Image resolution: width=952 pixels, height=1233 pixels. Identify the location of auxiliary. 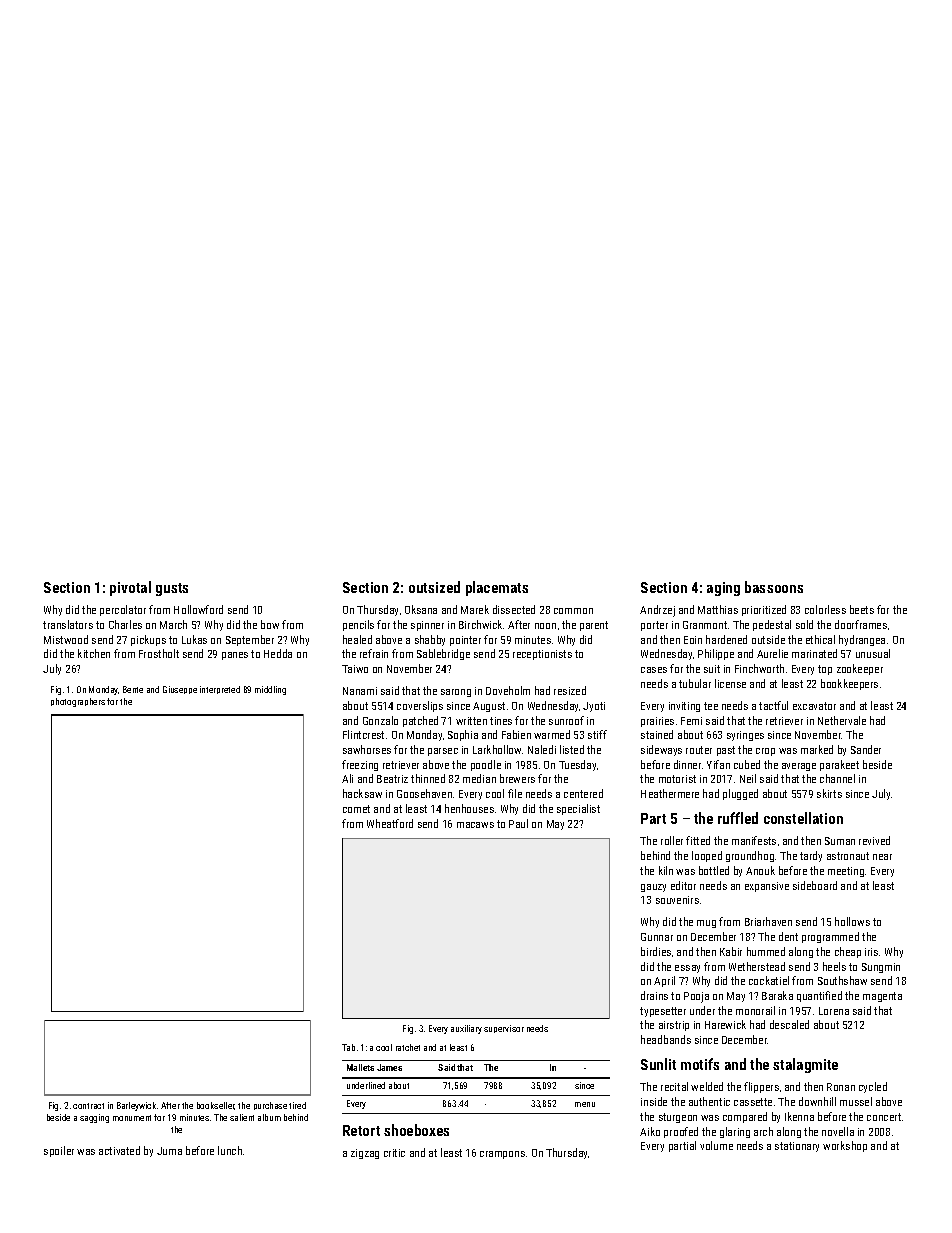
(466, 1029).
